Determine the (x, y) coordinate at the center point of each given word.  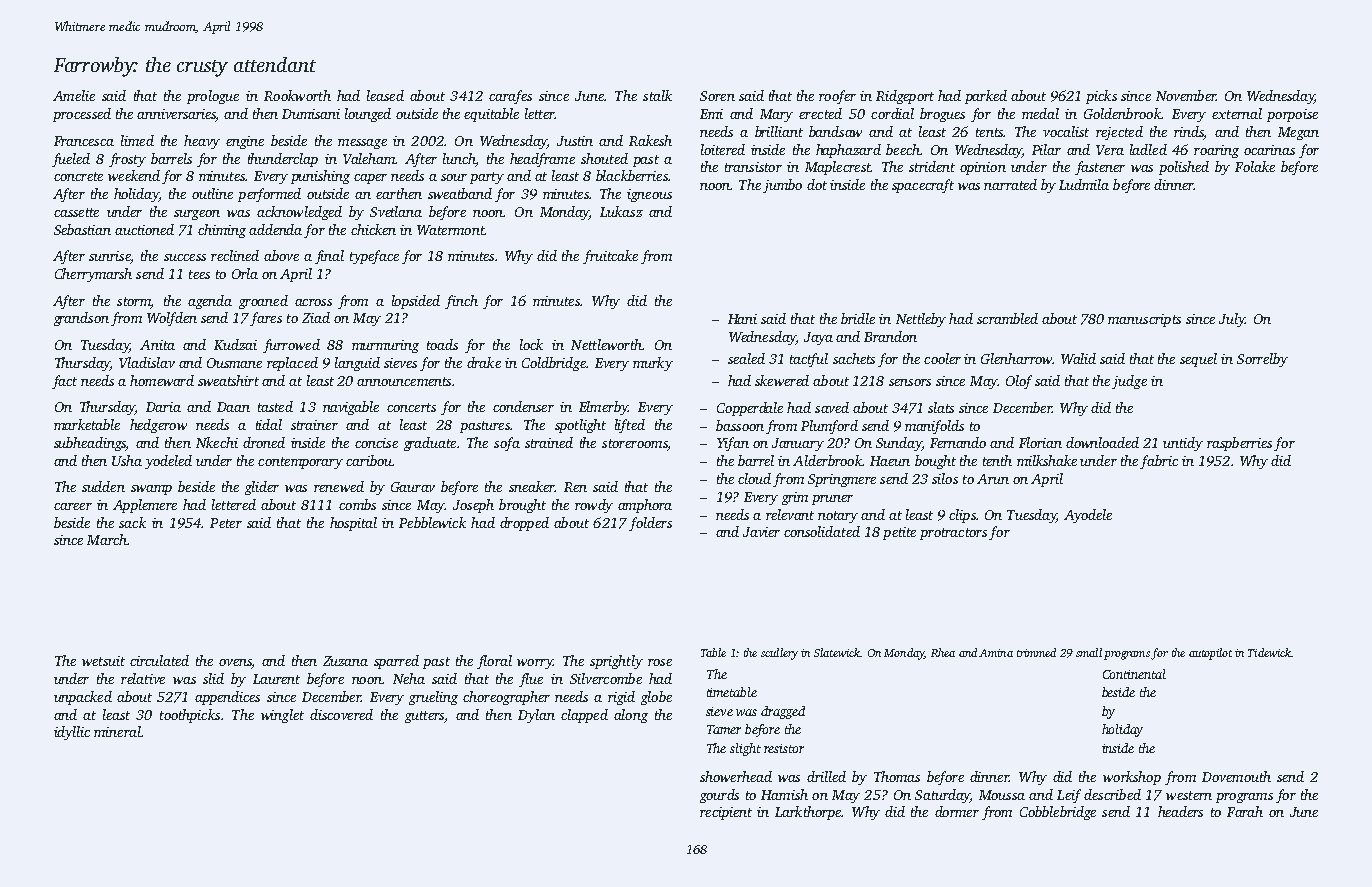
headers (1180, 811)
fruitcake (610, 257)
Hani (742, 319)
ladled (1148, 149)
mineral (117, 731)
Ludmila (1084, 184)
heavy (202, 142)
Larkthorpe (808, 813)
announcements (404, 381)
